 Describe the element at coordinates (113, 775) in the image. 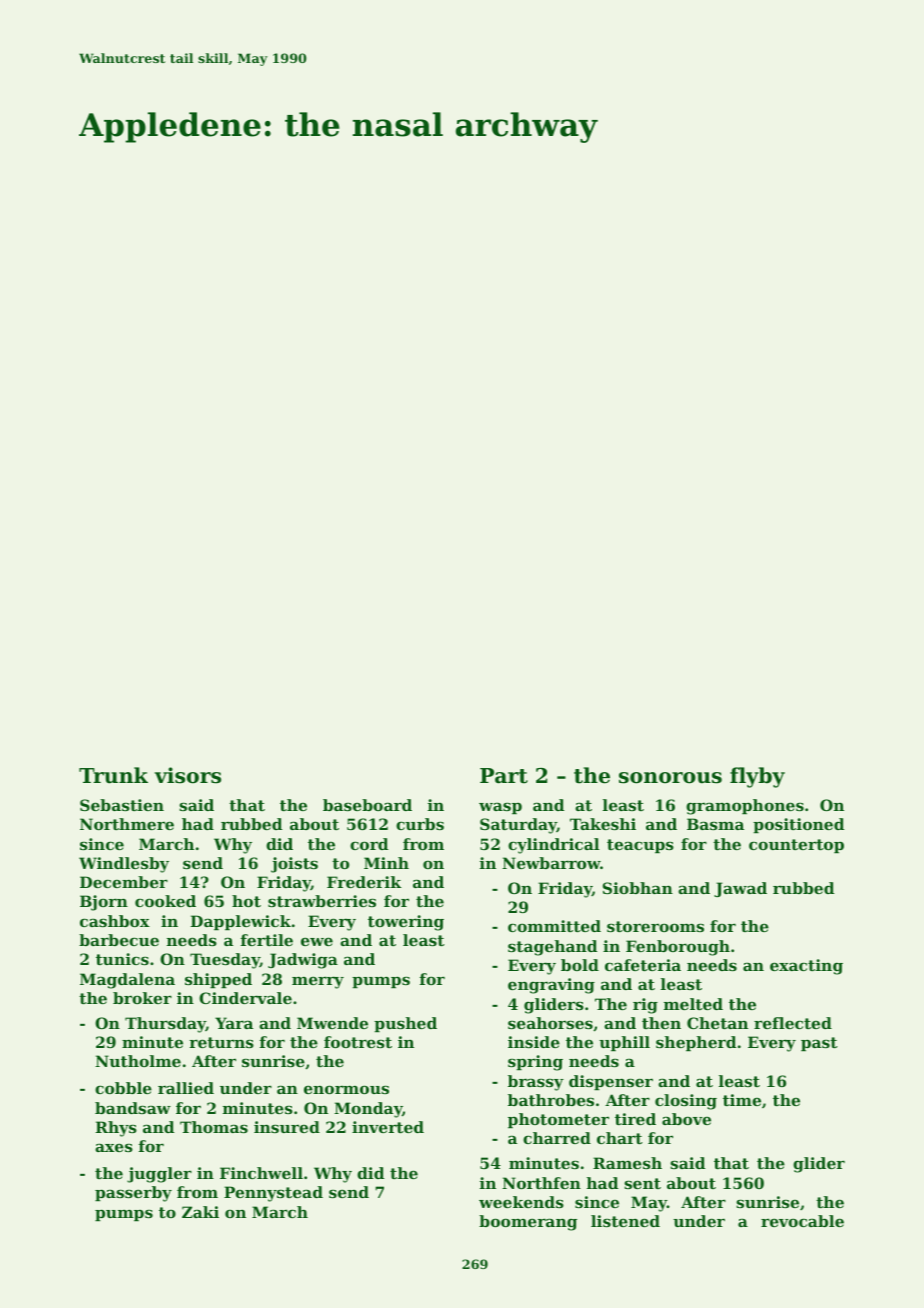

I see `Trunk` at that location.
